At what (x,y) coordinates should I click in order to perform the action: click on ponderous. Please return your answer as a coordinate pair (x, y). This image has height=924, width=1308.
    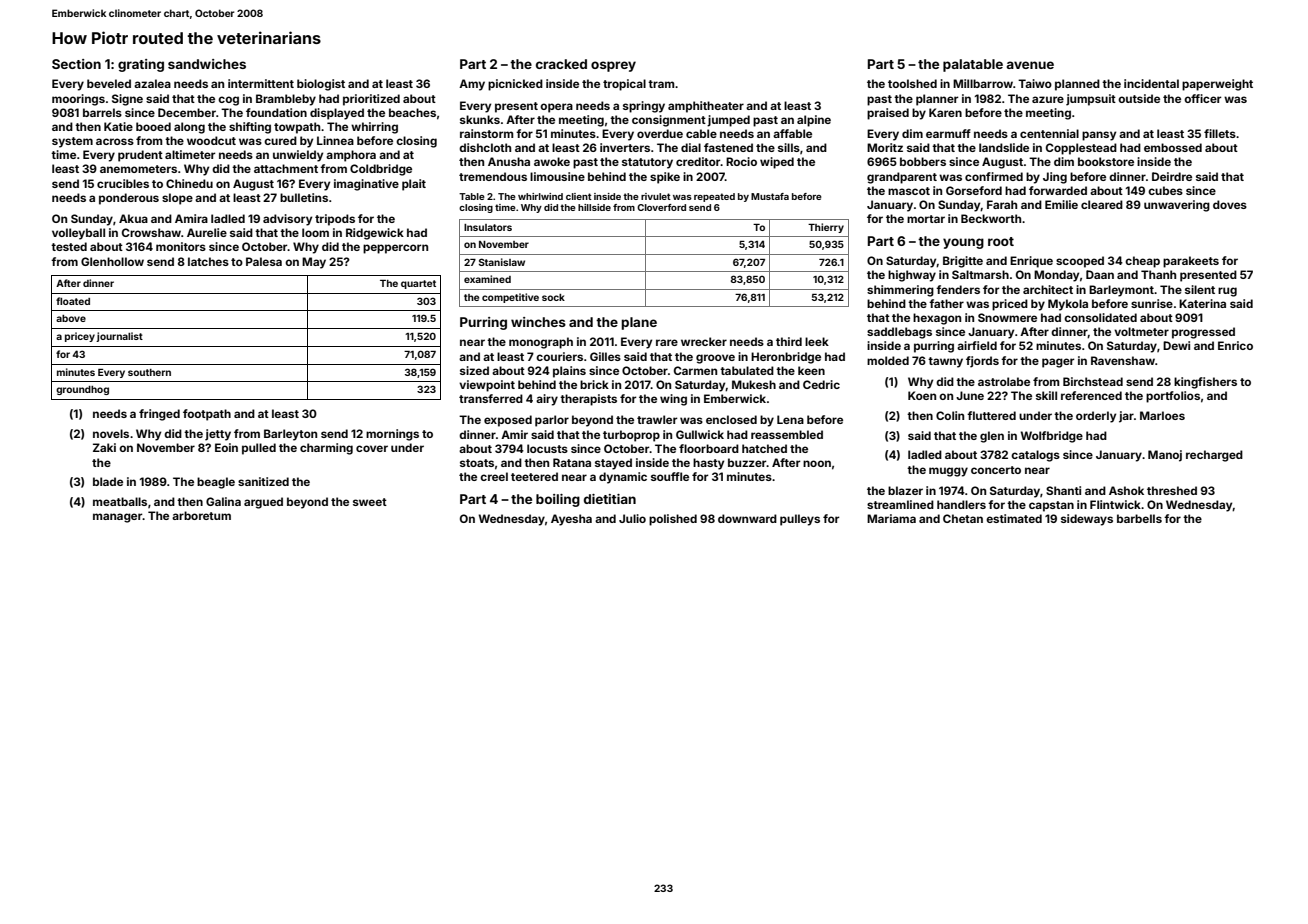
    Looking at the image, I should click on (129, 199).
